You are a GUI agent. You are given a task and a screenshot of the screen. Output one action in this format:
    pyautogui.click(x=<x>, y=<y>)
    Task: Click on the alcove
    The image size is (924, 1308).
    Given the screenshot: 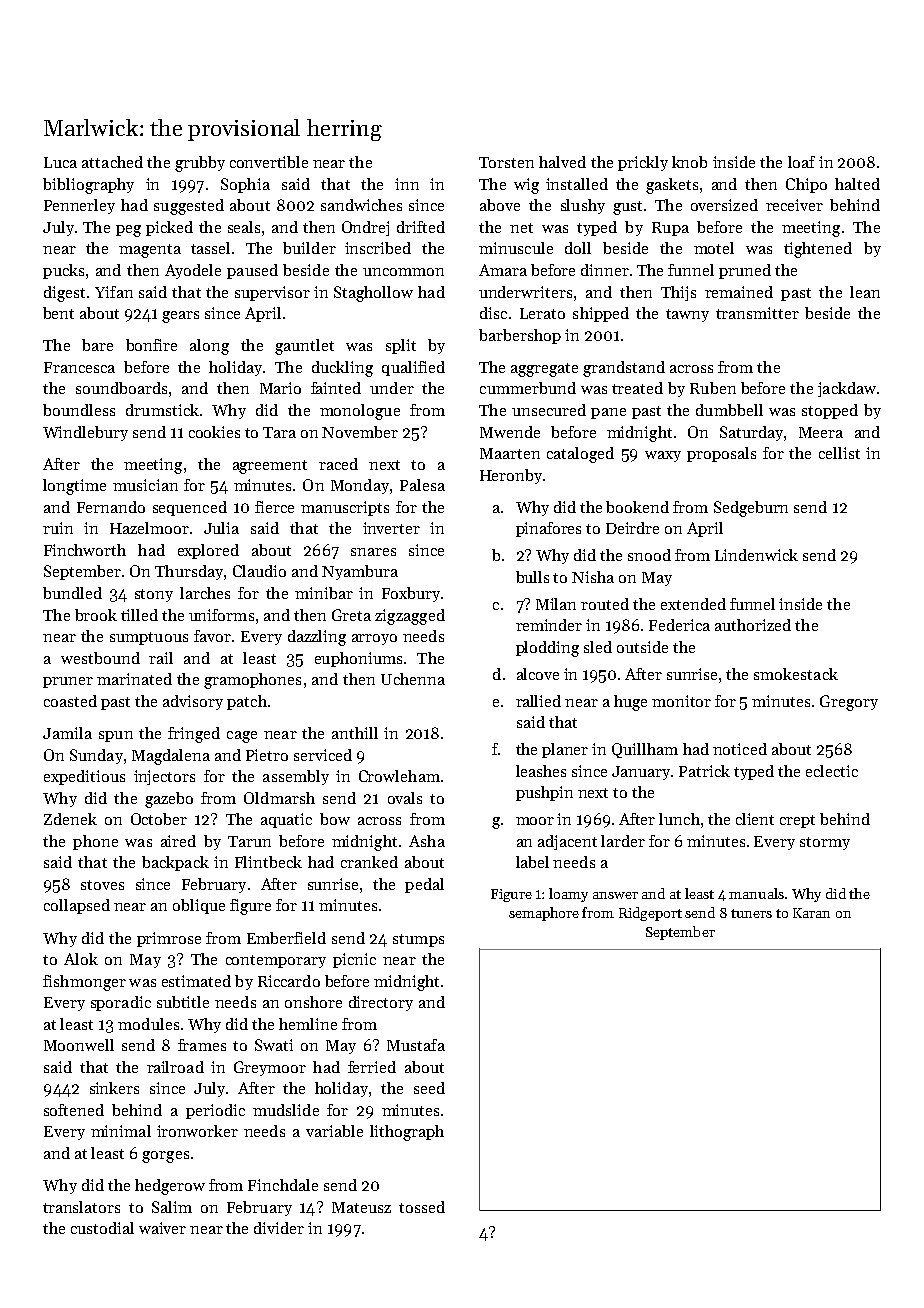 What is the action you would take?
    pyautogui.click(x=538, y=674)
